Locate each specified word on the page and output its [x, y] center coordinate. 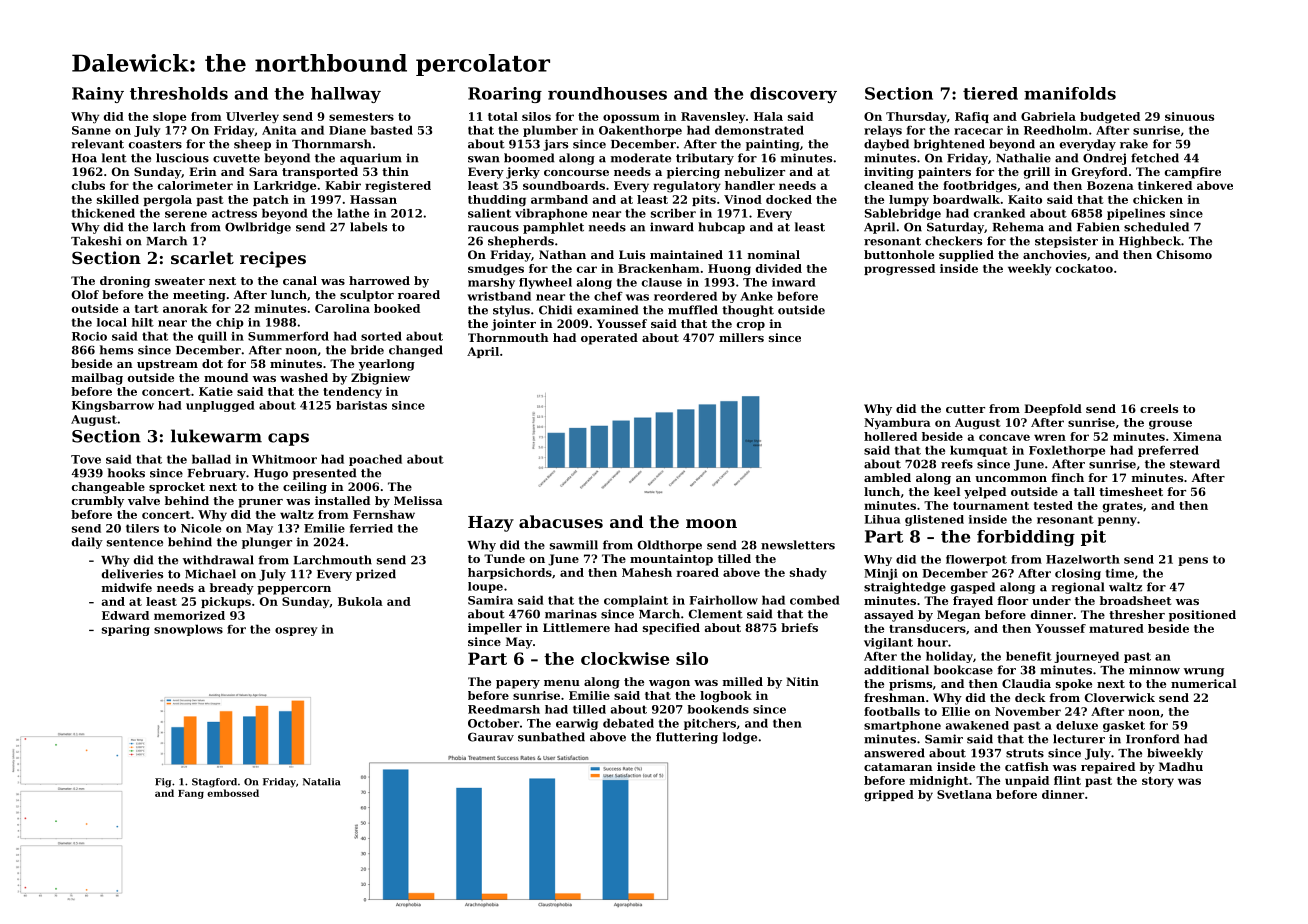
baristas [361, 405]
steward [1195, 464]
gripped [889, 796]
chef [608, 296]
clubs [88, 185]
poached [375, 460]
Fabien [1098, 227]
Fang [191, 794]
